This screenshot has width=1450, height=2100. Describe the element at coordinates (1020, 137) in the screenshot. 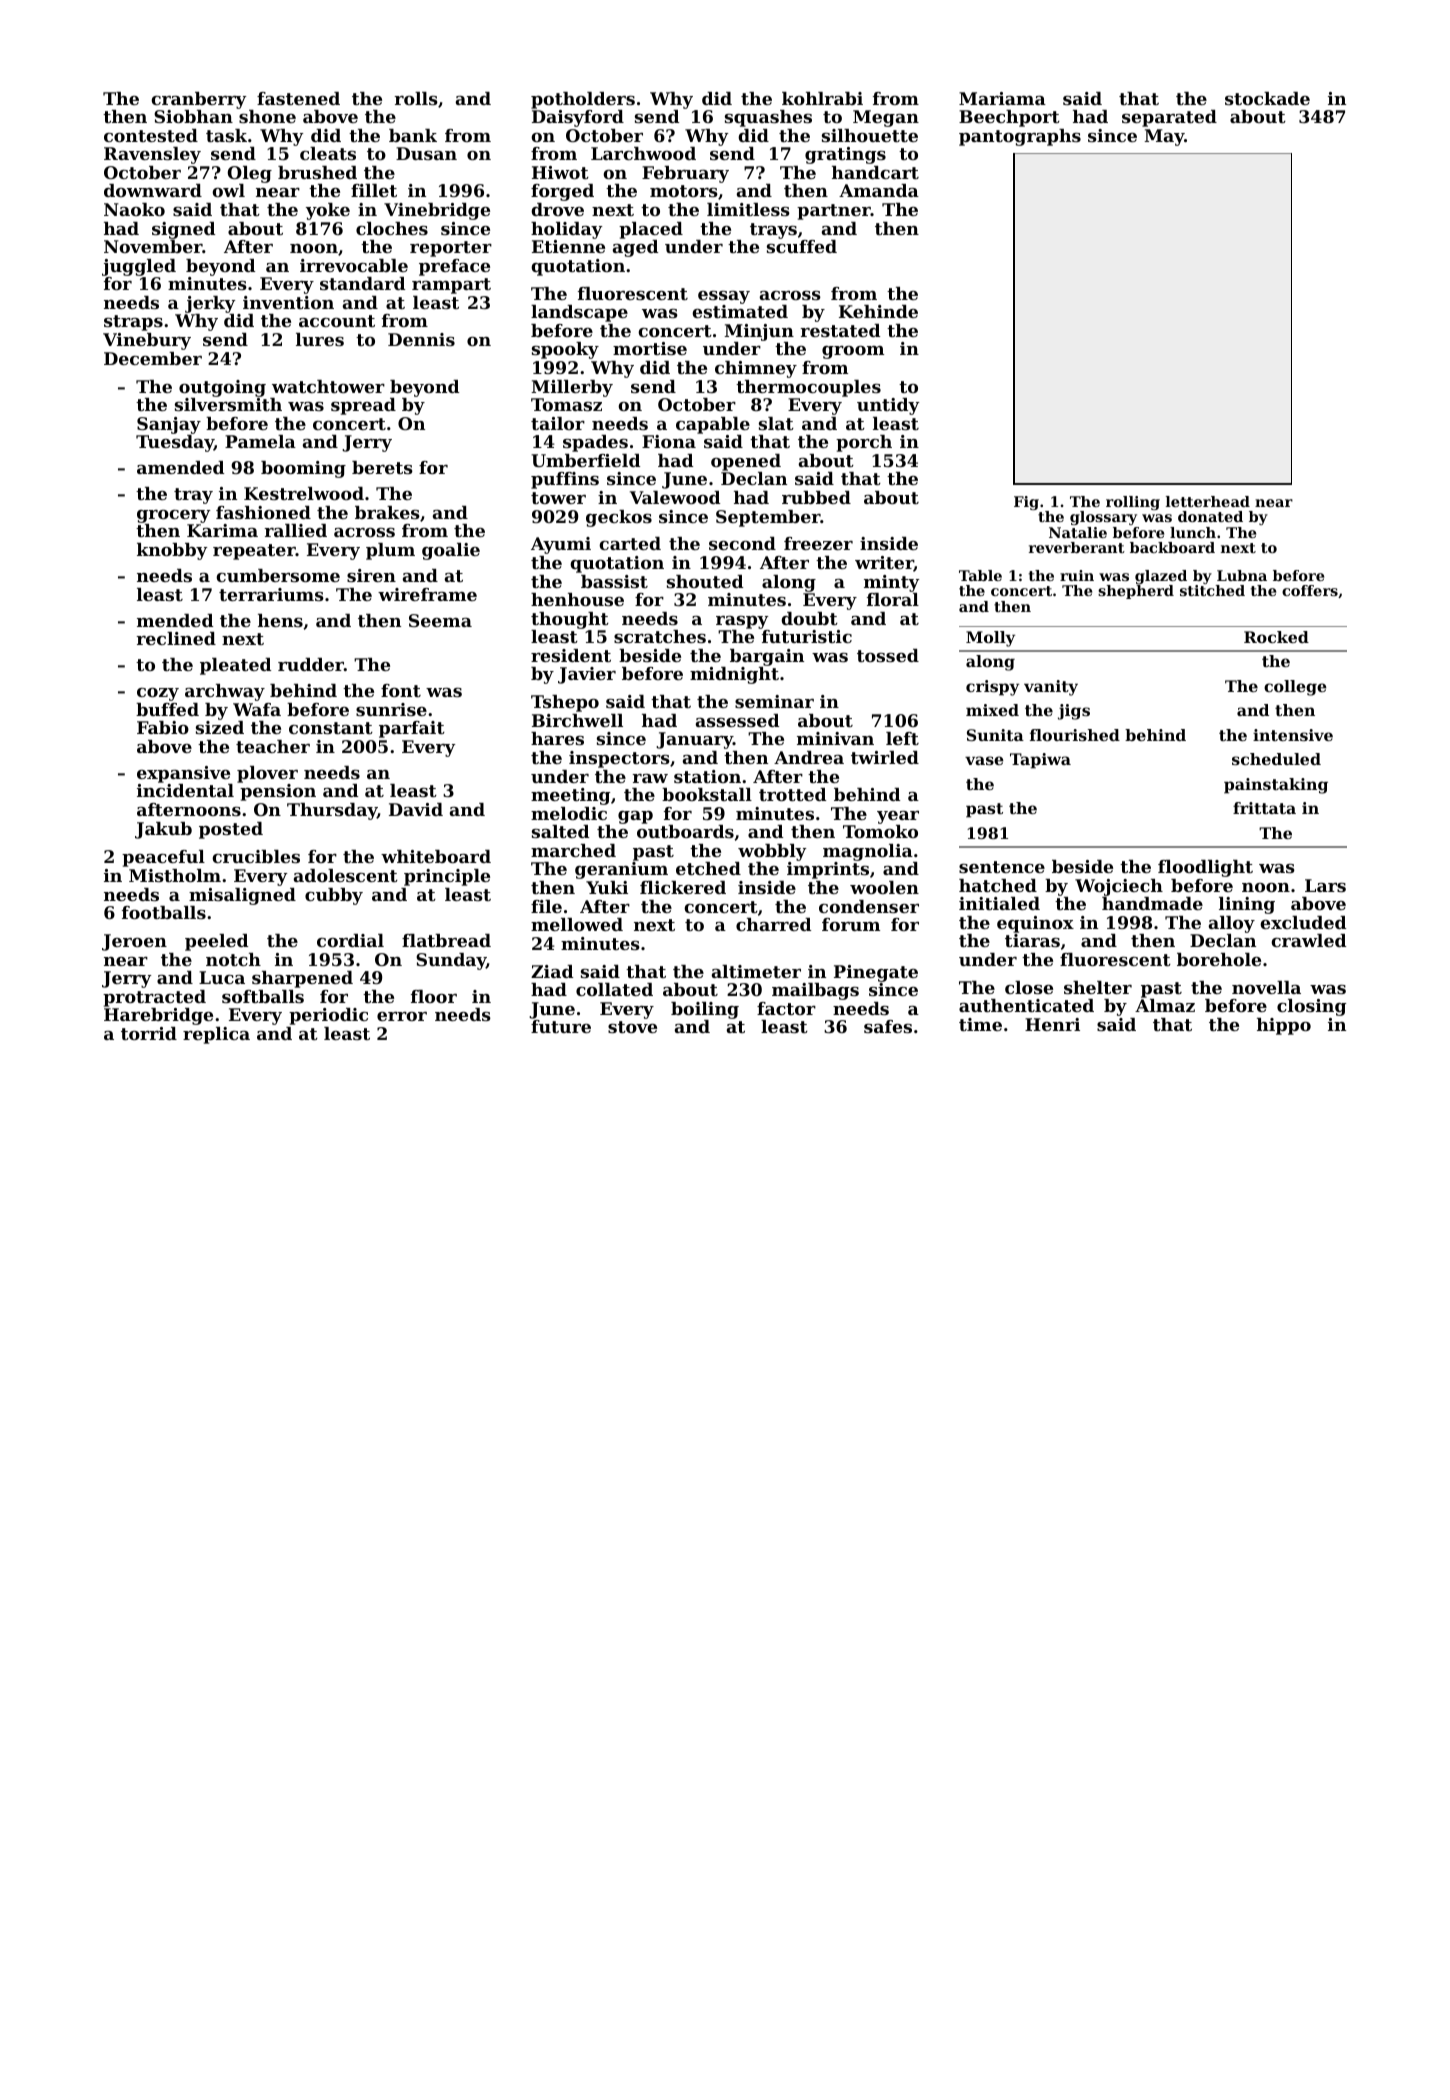

I see `pantographs` at that location.
